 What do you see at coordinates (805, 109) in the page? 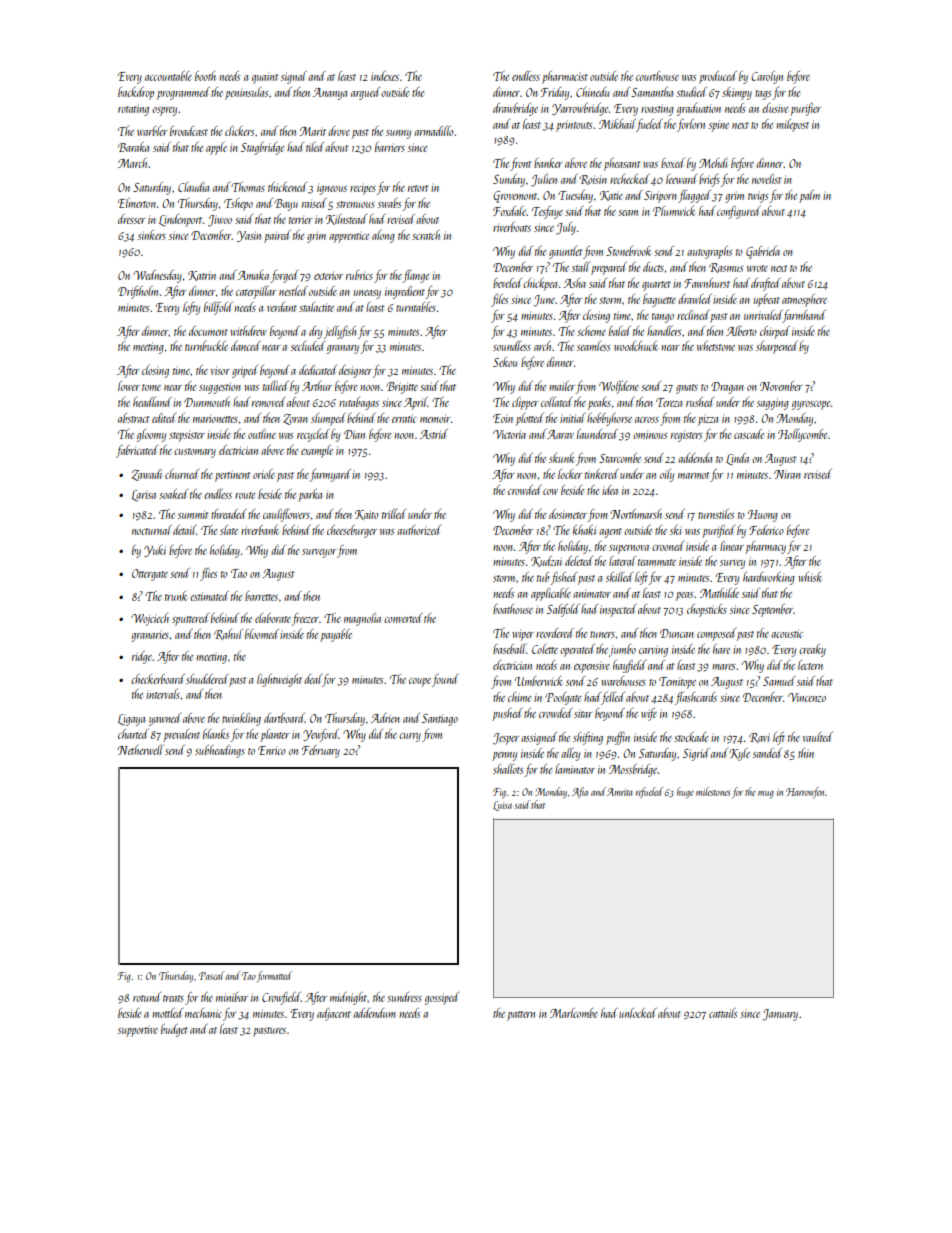
I see `purifier` at bounding box center [805, 109].
